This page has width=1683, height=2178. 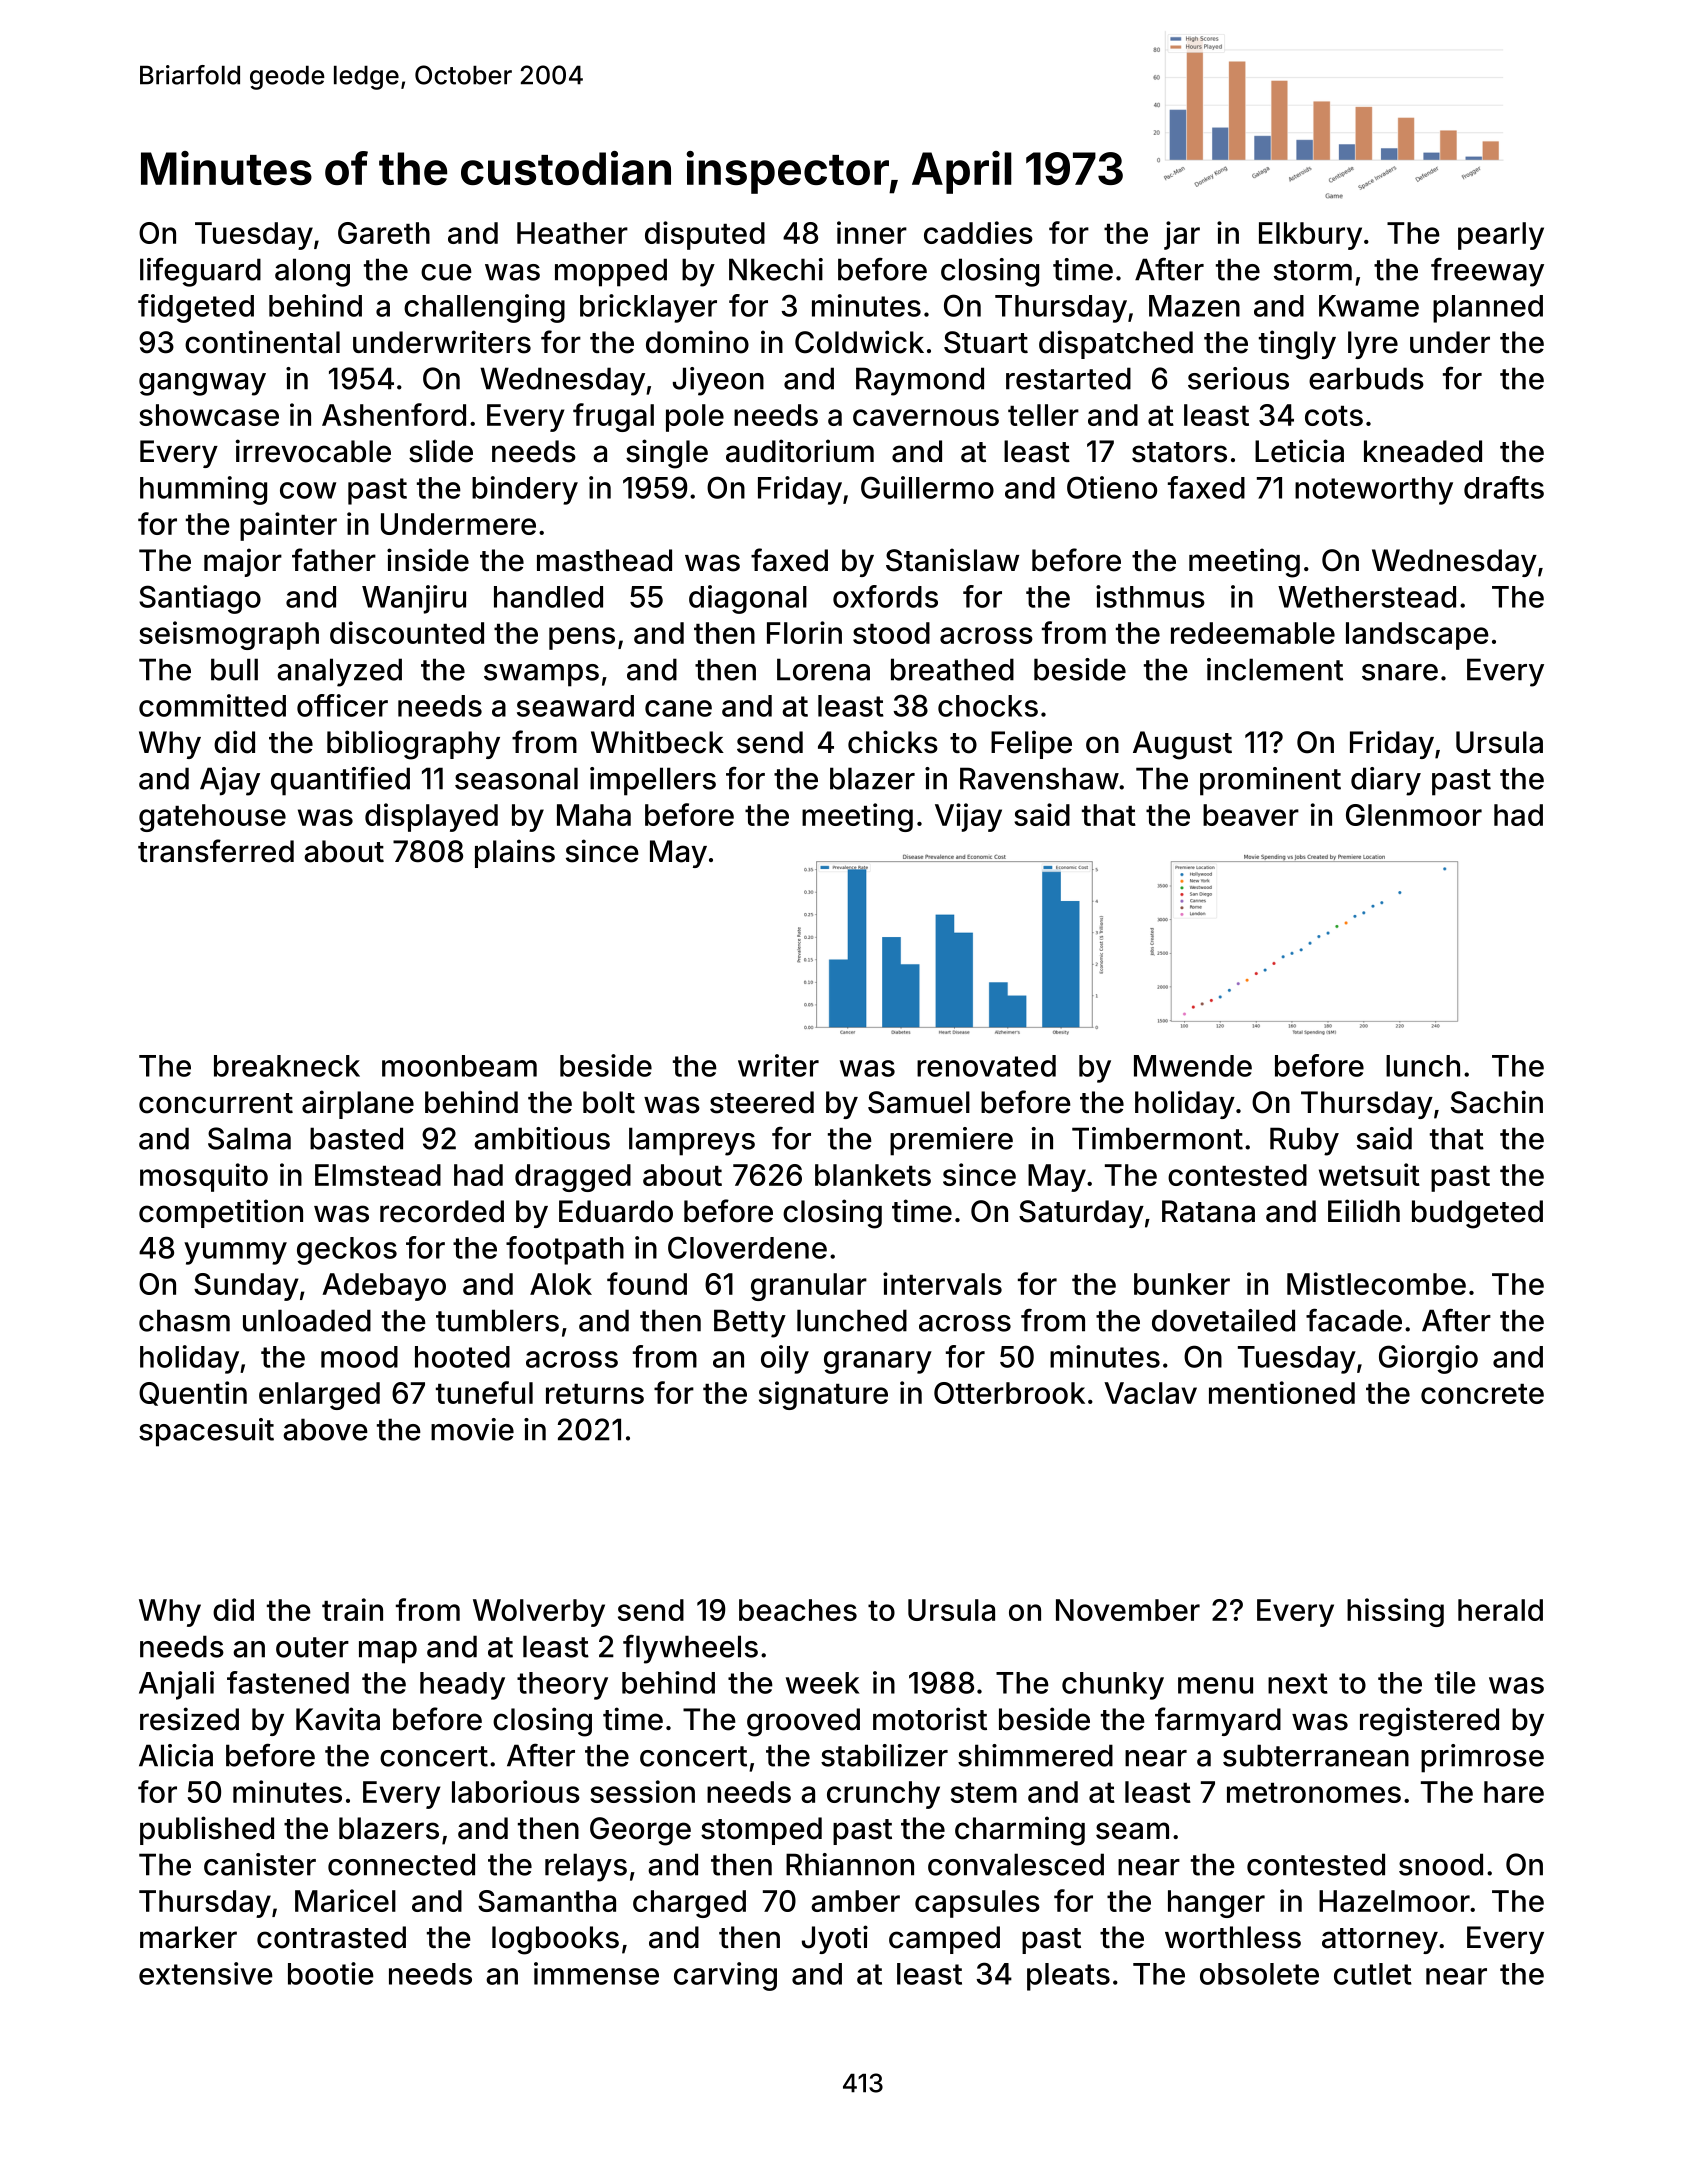 What do you see at coordinates (394, 414) in the page?
I see `Ashenford` at bounding box center [394, 414].
